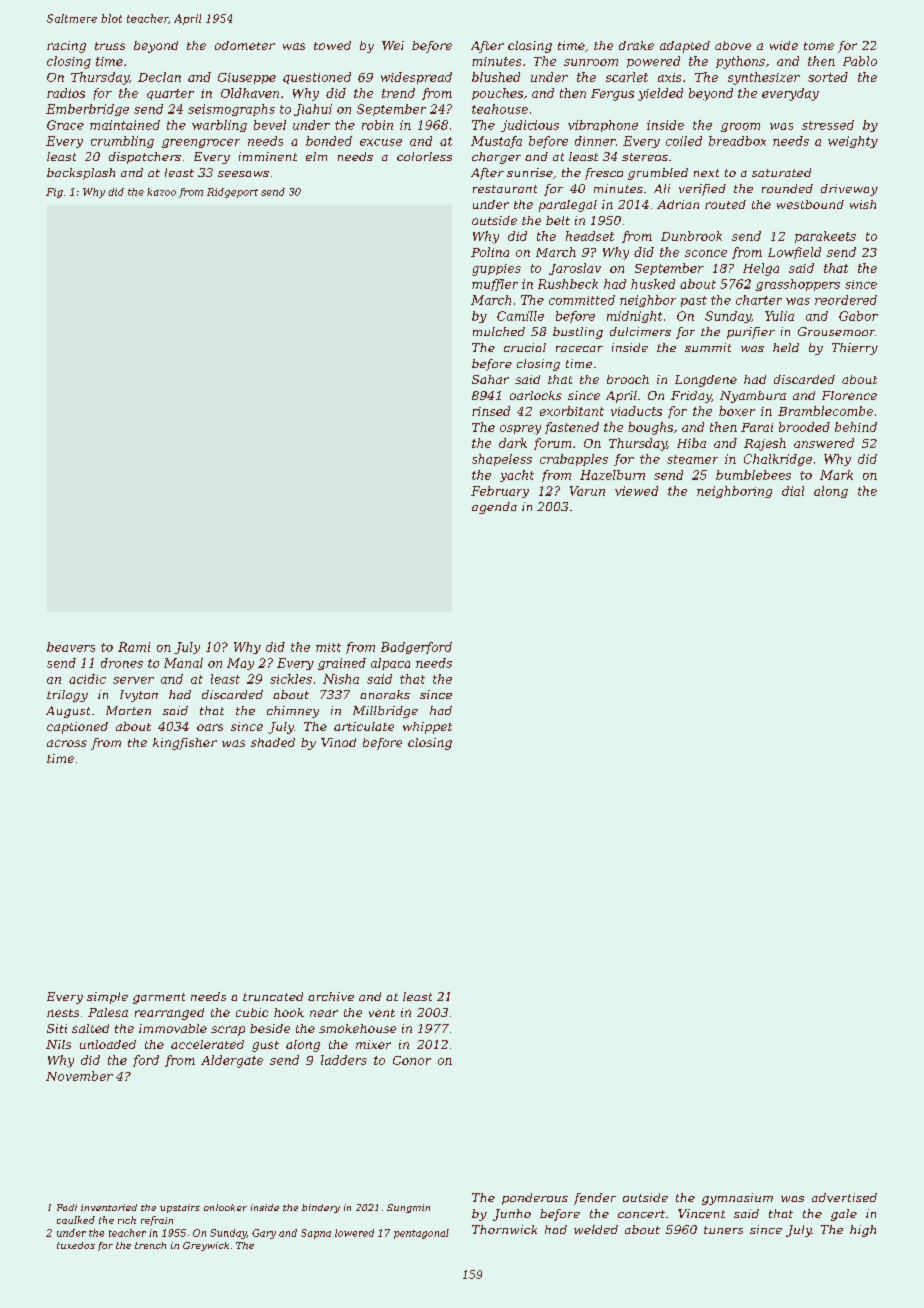 This screenshot has width=924, height=1308. Describe the element at coordinates (87, 110) in the screenshot. I see `Emberbridge` at that location.
